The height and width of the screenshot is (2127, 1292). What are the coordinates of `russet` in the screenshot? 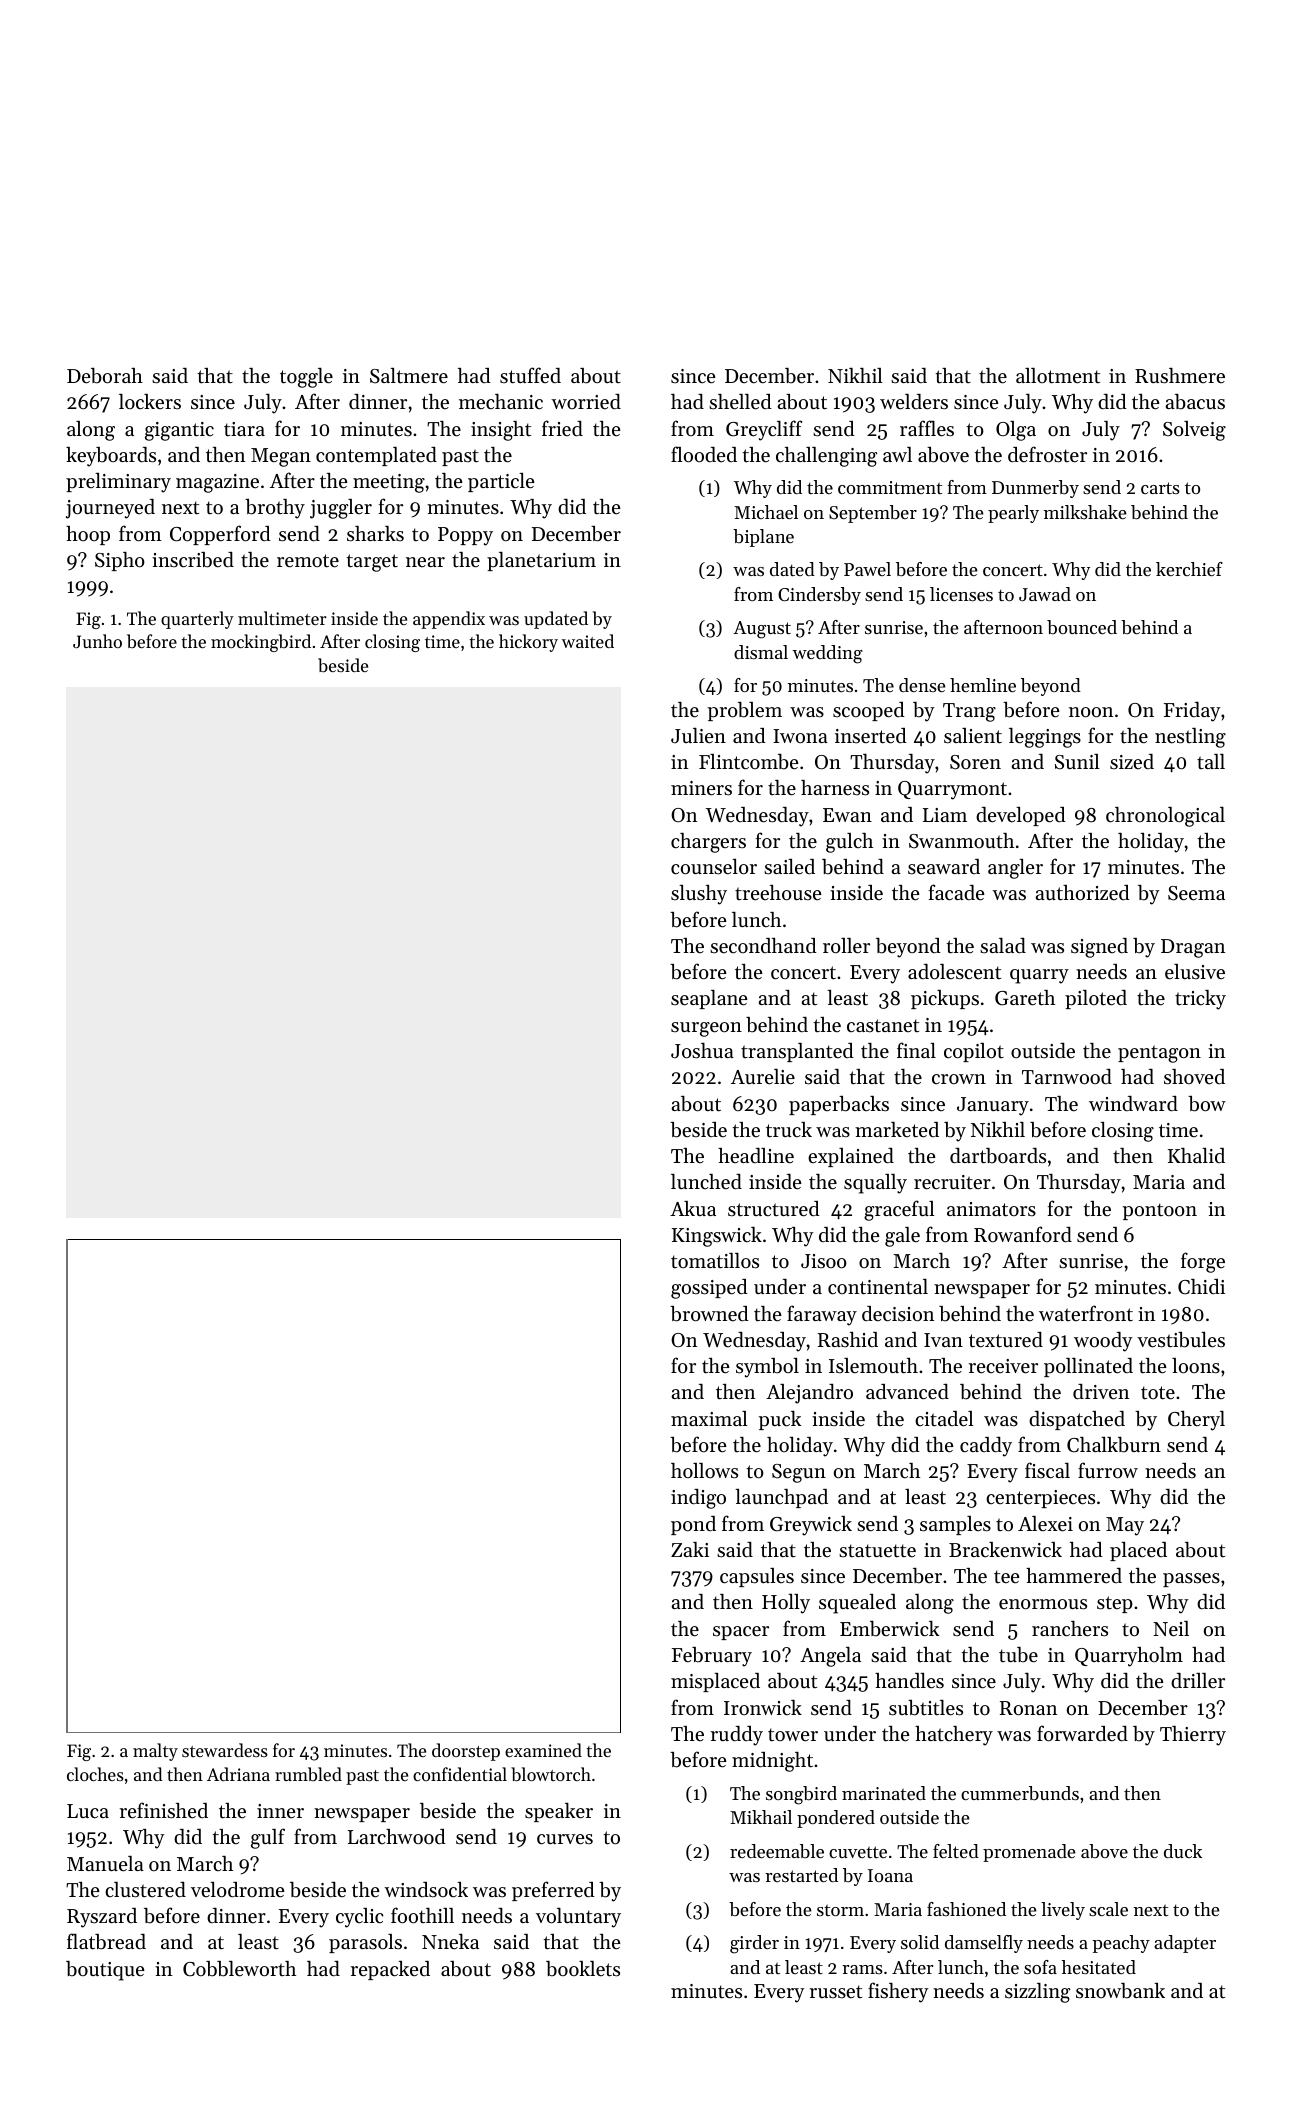 It's located at (836, 1992).
